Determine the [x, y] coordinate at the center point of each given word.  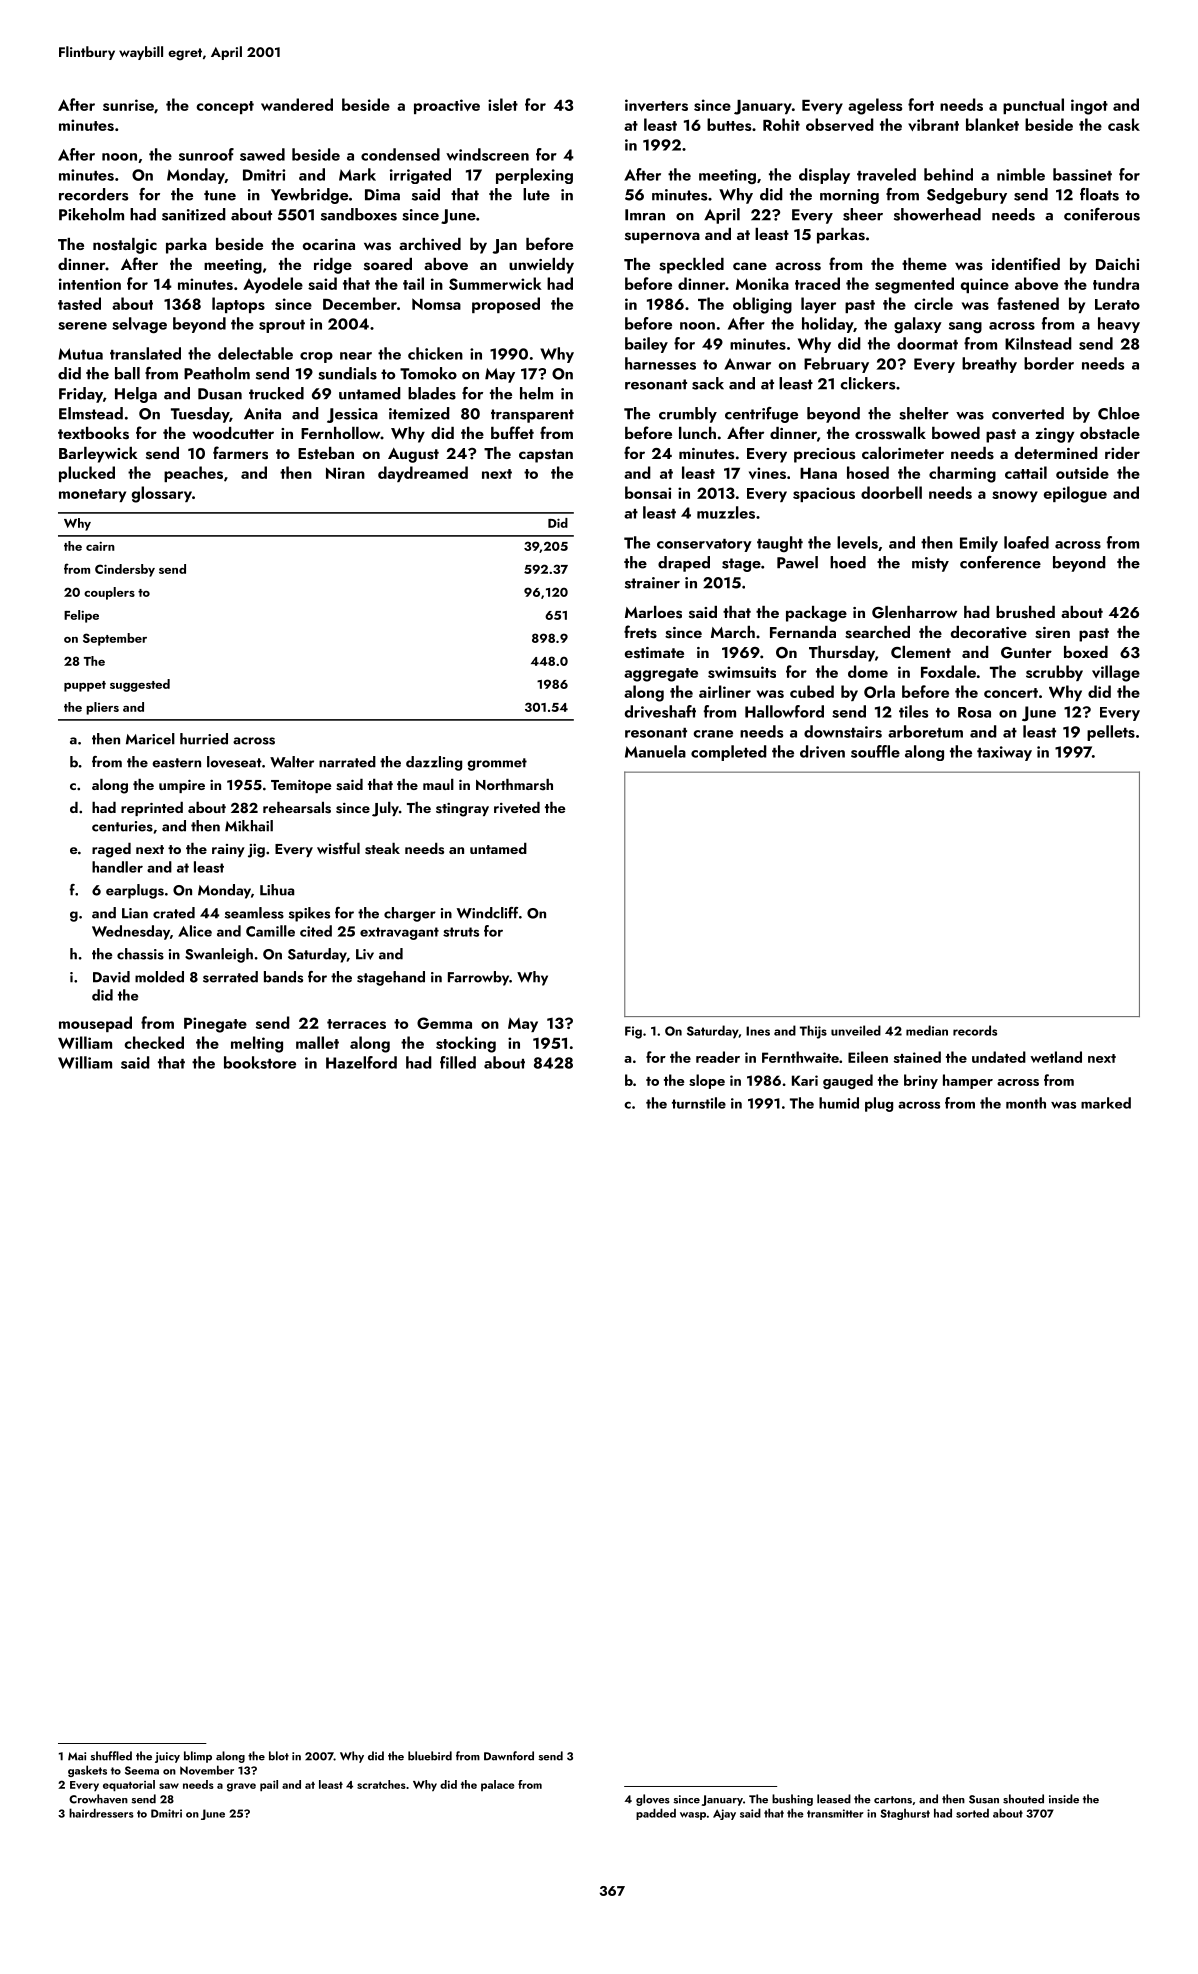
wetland [1056, 1057]
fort [921, 104]
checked [154, 1042]
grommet [497, 764]
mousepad [95, 1024]
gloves [653, 1800]
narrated [347, 762]
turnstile [699, 1103]
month [1026, 1103]
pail [269, 1785]
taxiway [1004, 753]
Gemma [444, 1023]
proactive [447, 106]
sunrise [128, 105]
